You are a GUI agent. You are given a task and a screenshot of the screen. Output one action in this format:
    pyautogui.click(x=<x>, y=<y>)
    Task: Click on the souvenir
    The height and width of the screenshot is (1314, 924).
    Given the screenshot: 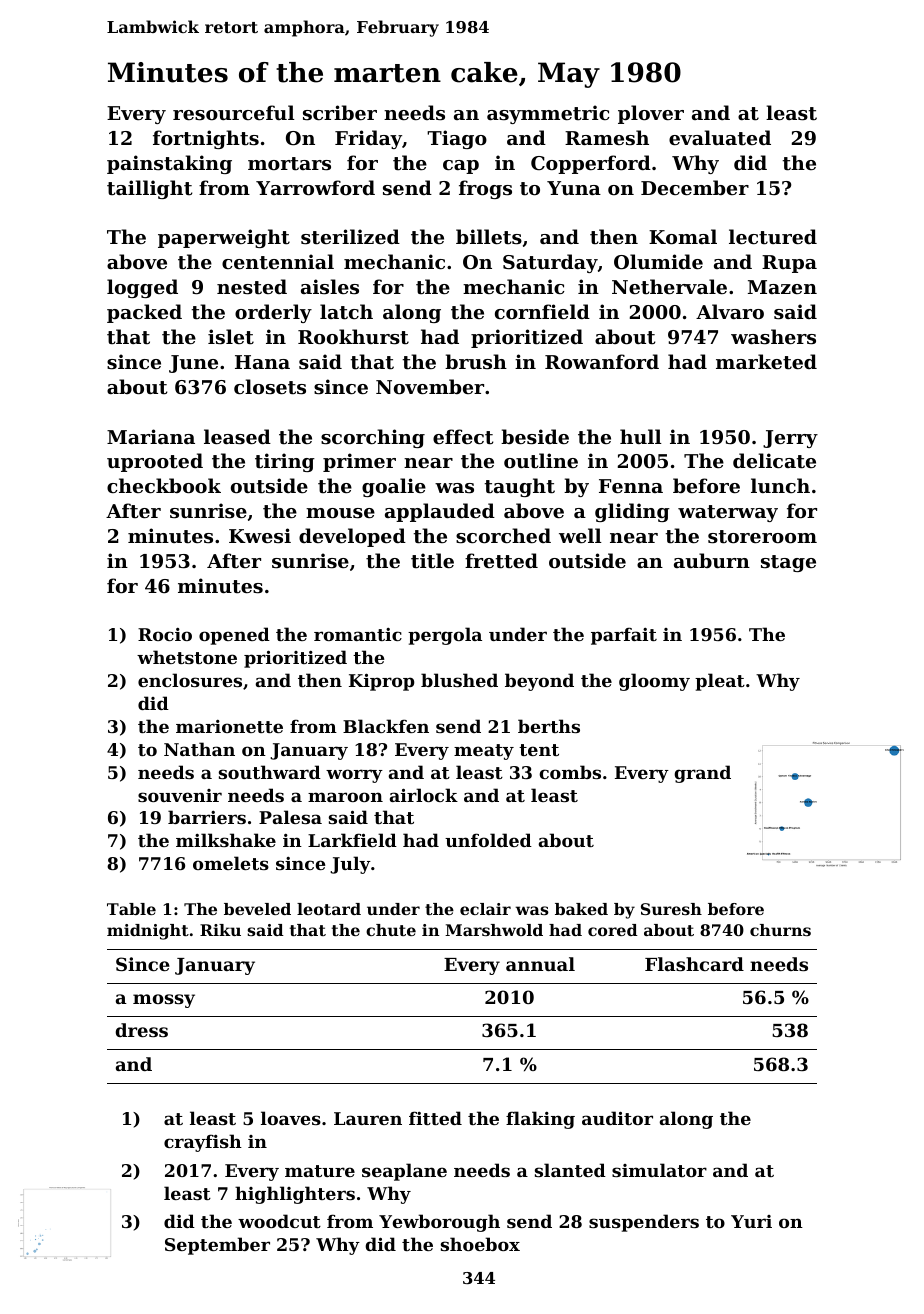 What is the action you would take?
    pyautogui.click(x=180, y=795)
